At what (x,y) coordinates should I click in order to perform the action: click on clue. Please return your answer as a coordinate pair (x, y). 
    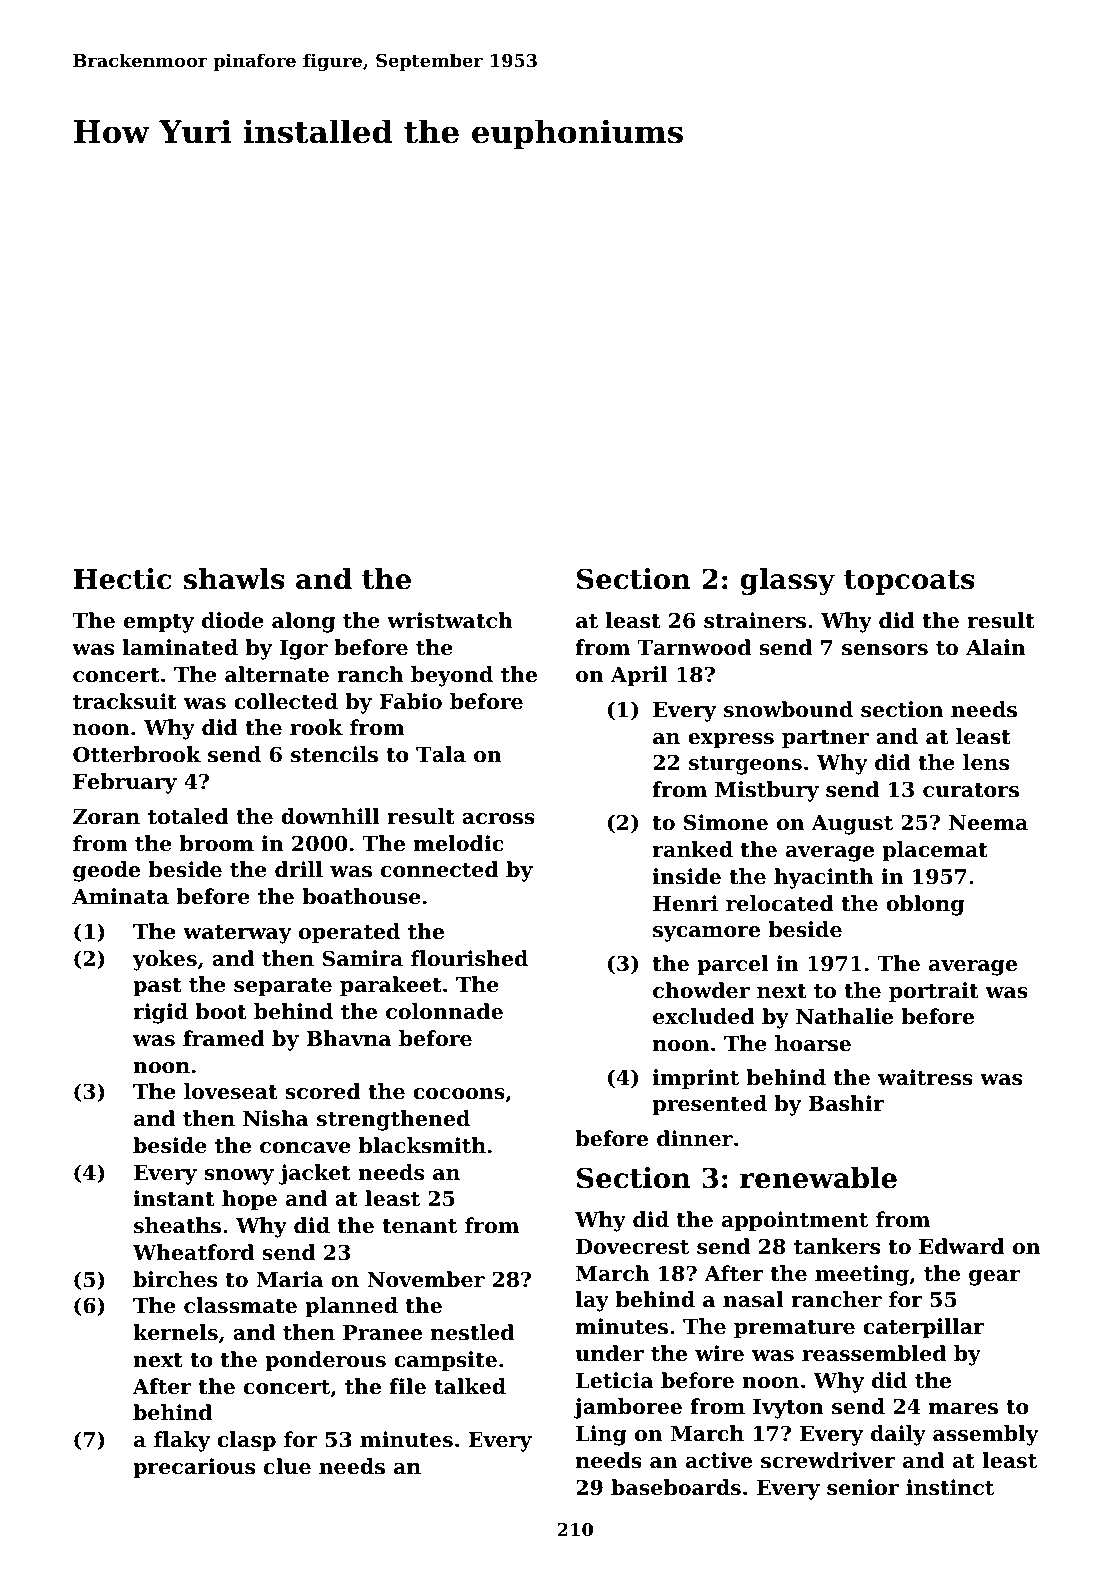
    Looking at the image, I should click on (287, 1466).
